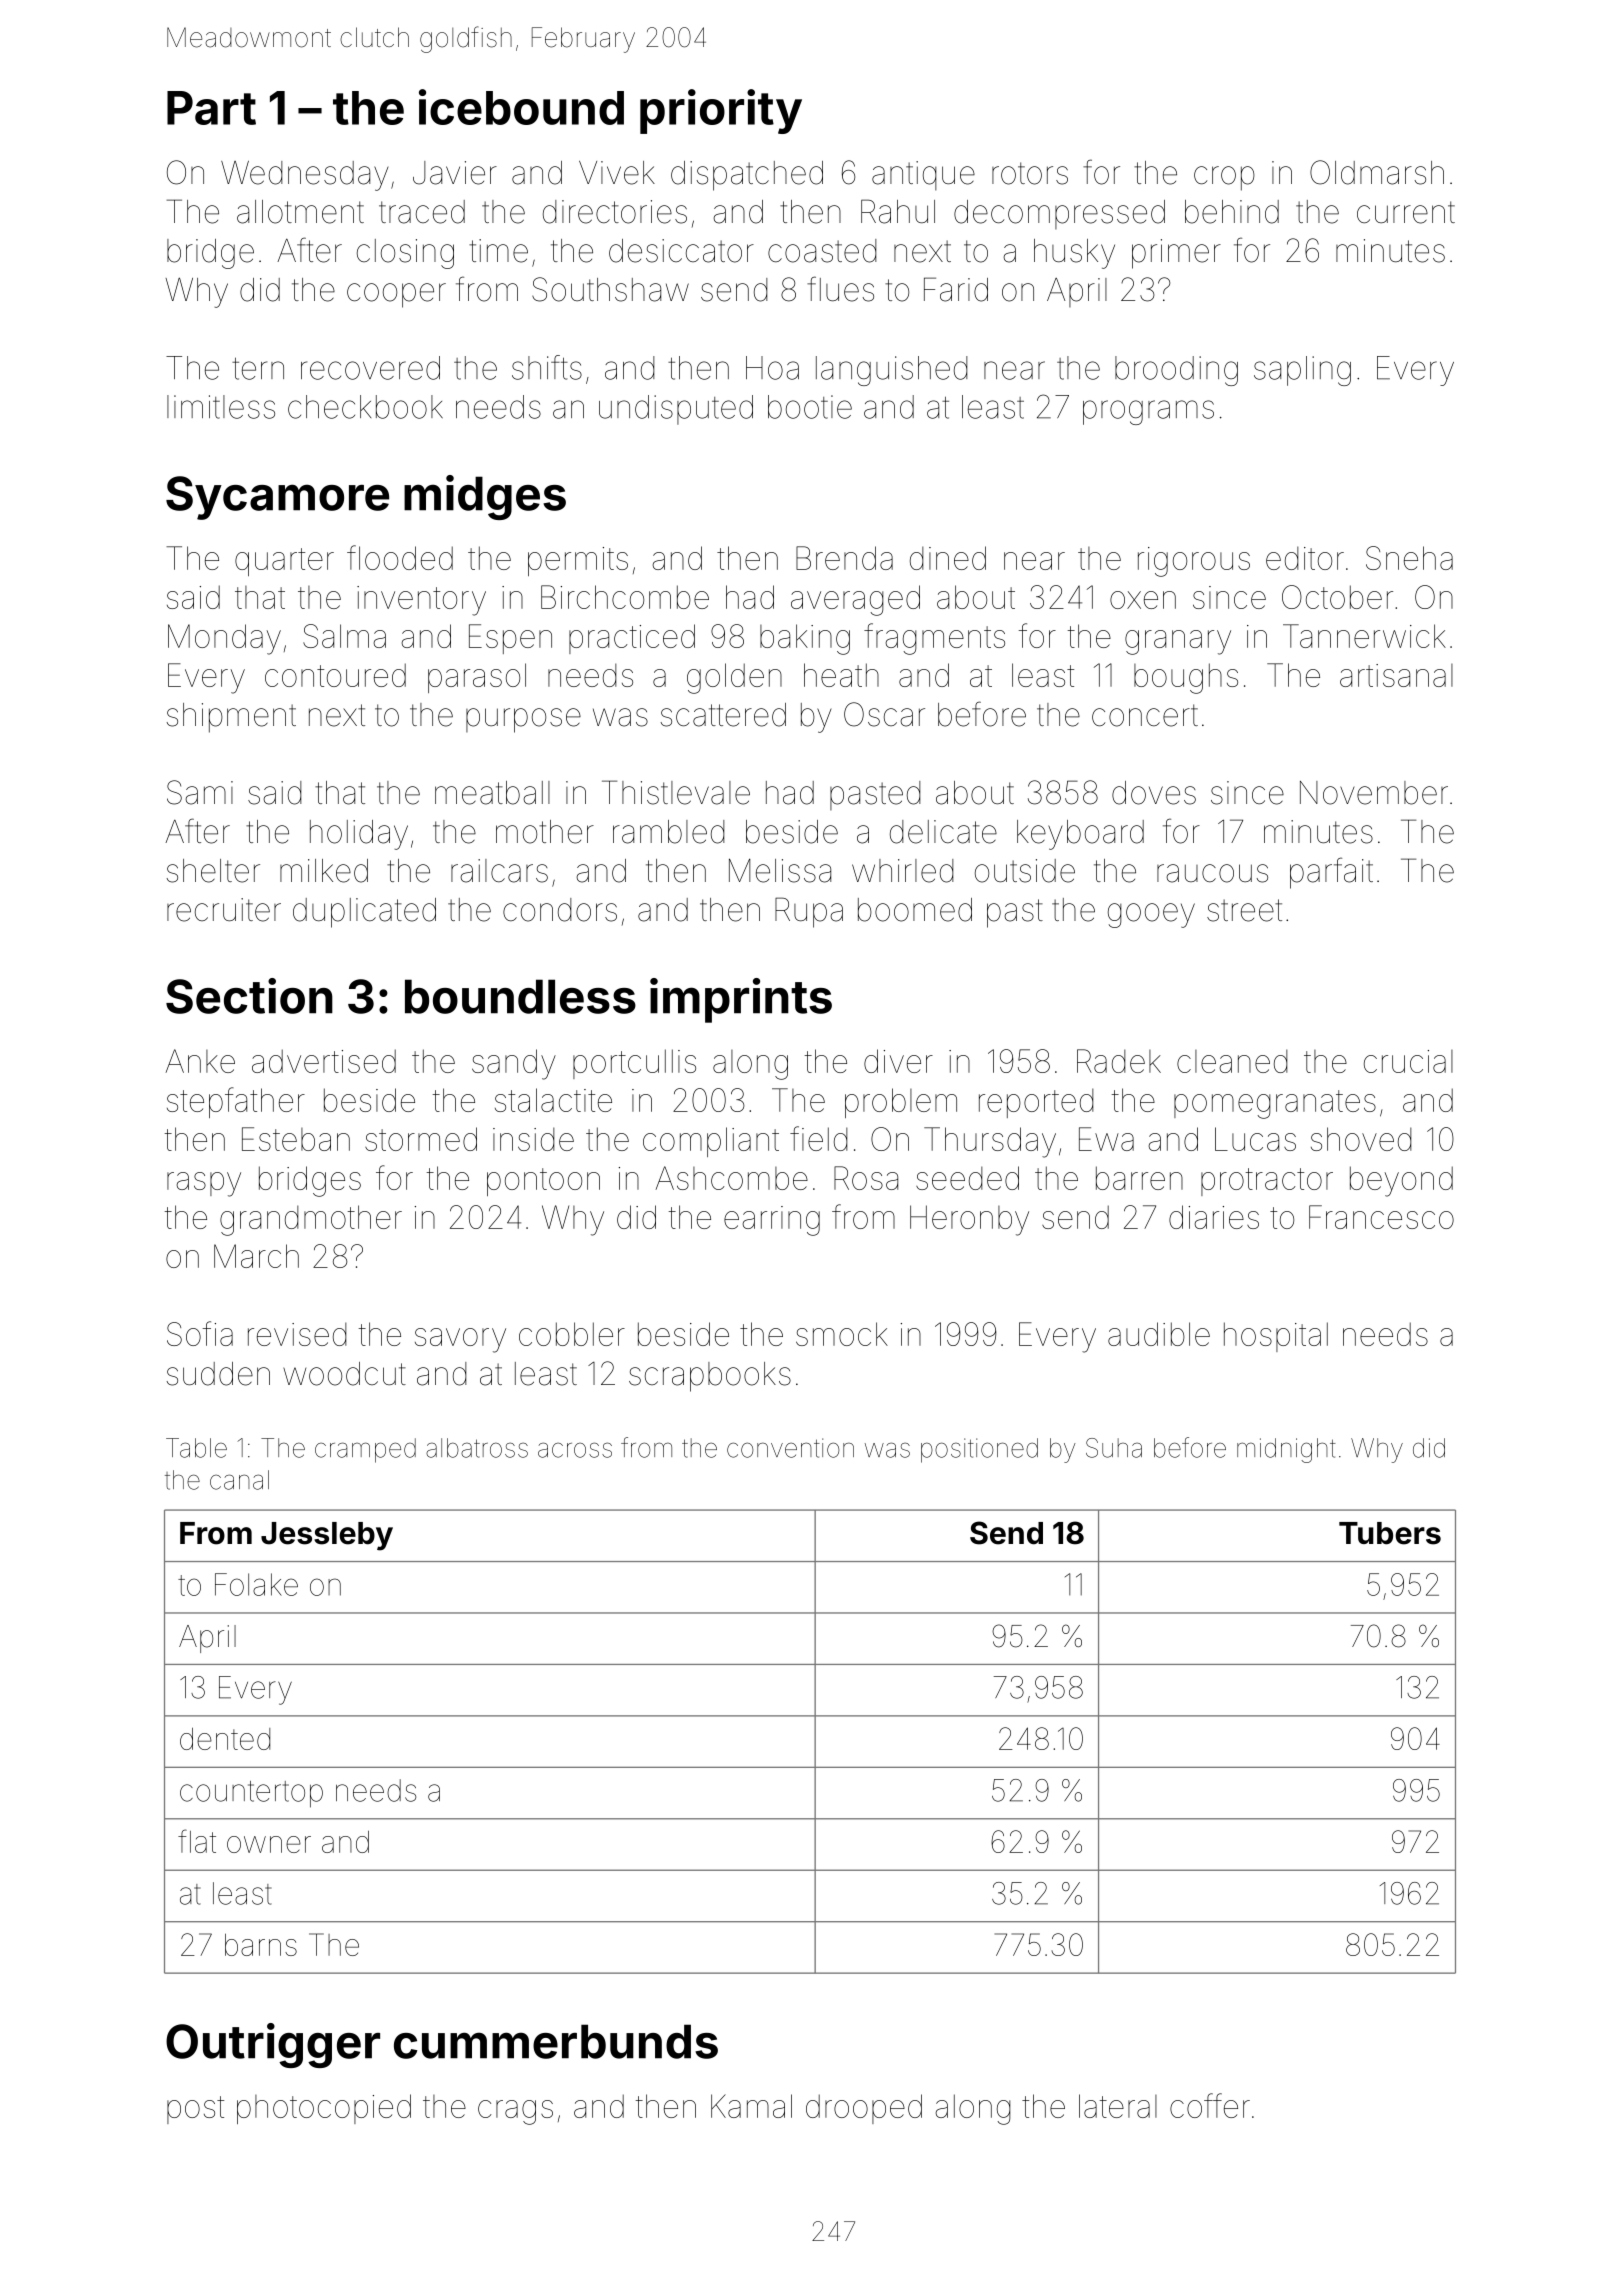 This screenshot has width=1620, height=2292. I want to click on Francesco, so click(1381, 1217).
